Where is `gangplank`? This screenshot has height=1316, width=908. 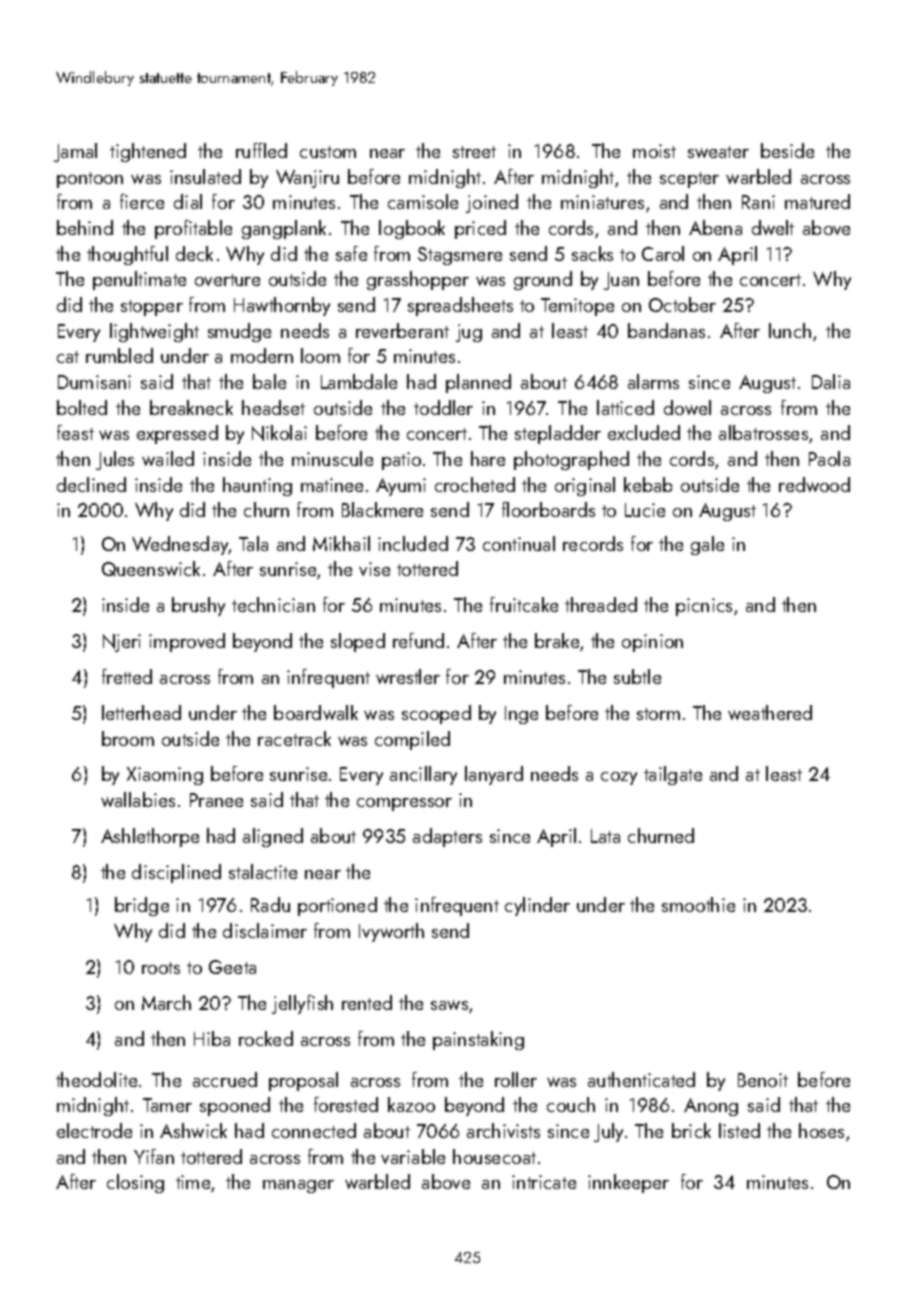 gangplank is located at coordinates (284, 229).
